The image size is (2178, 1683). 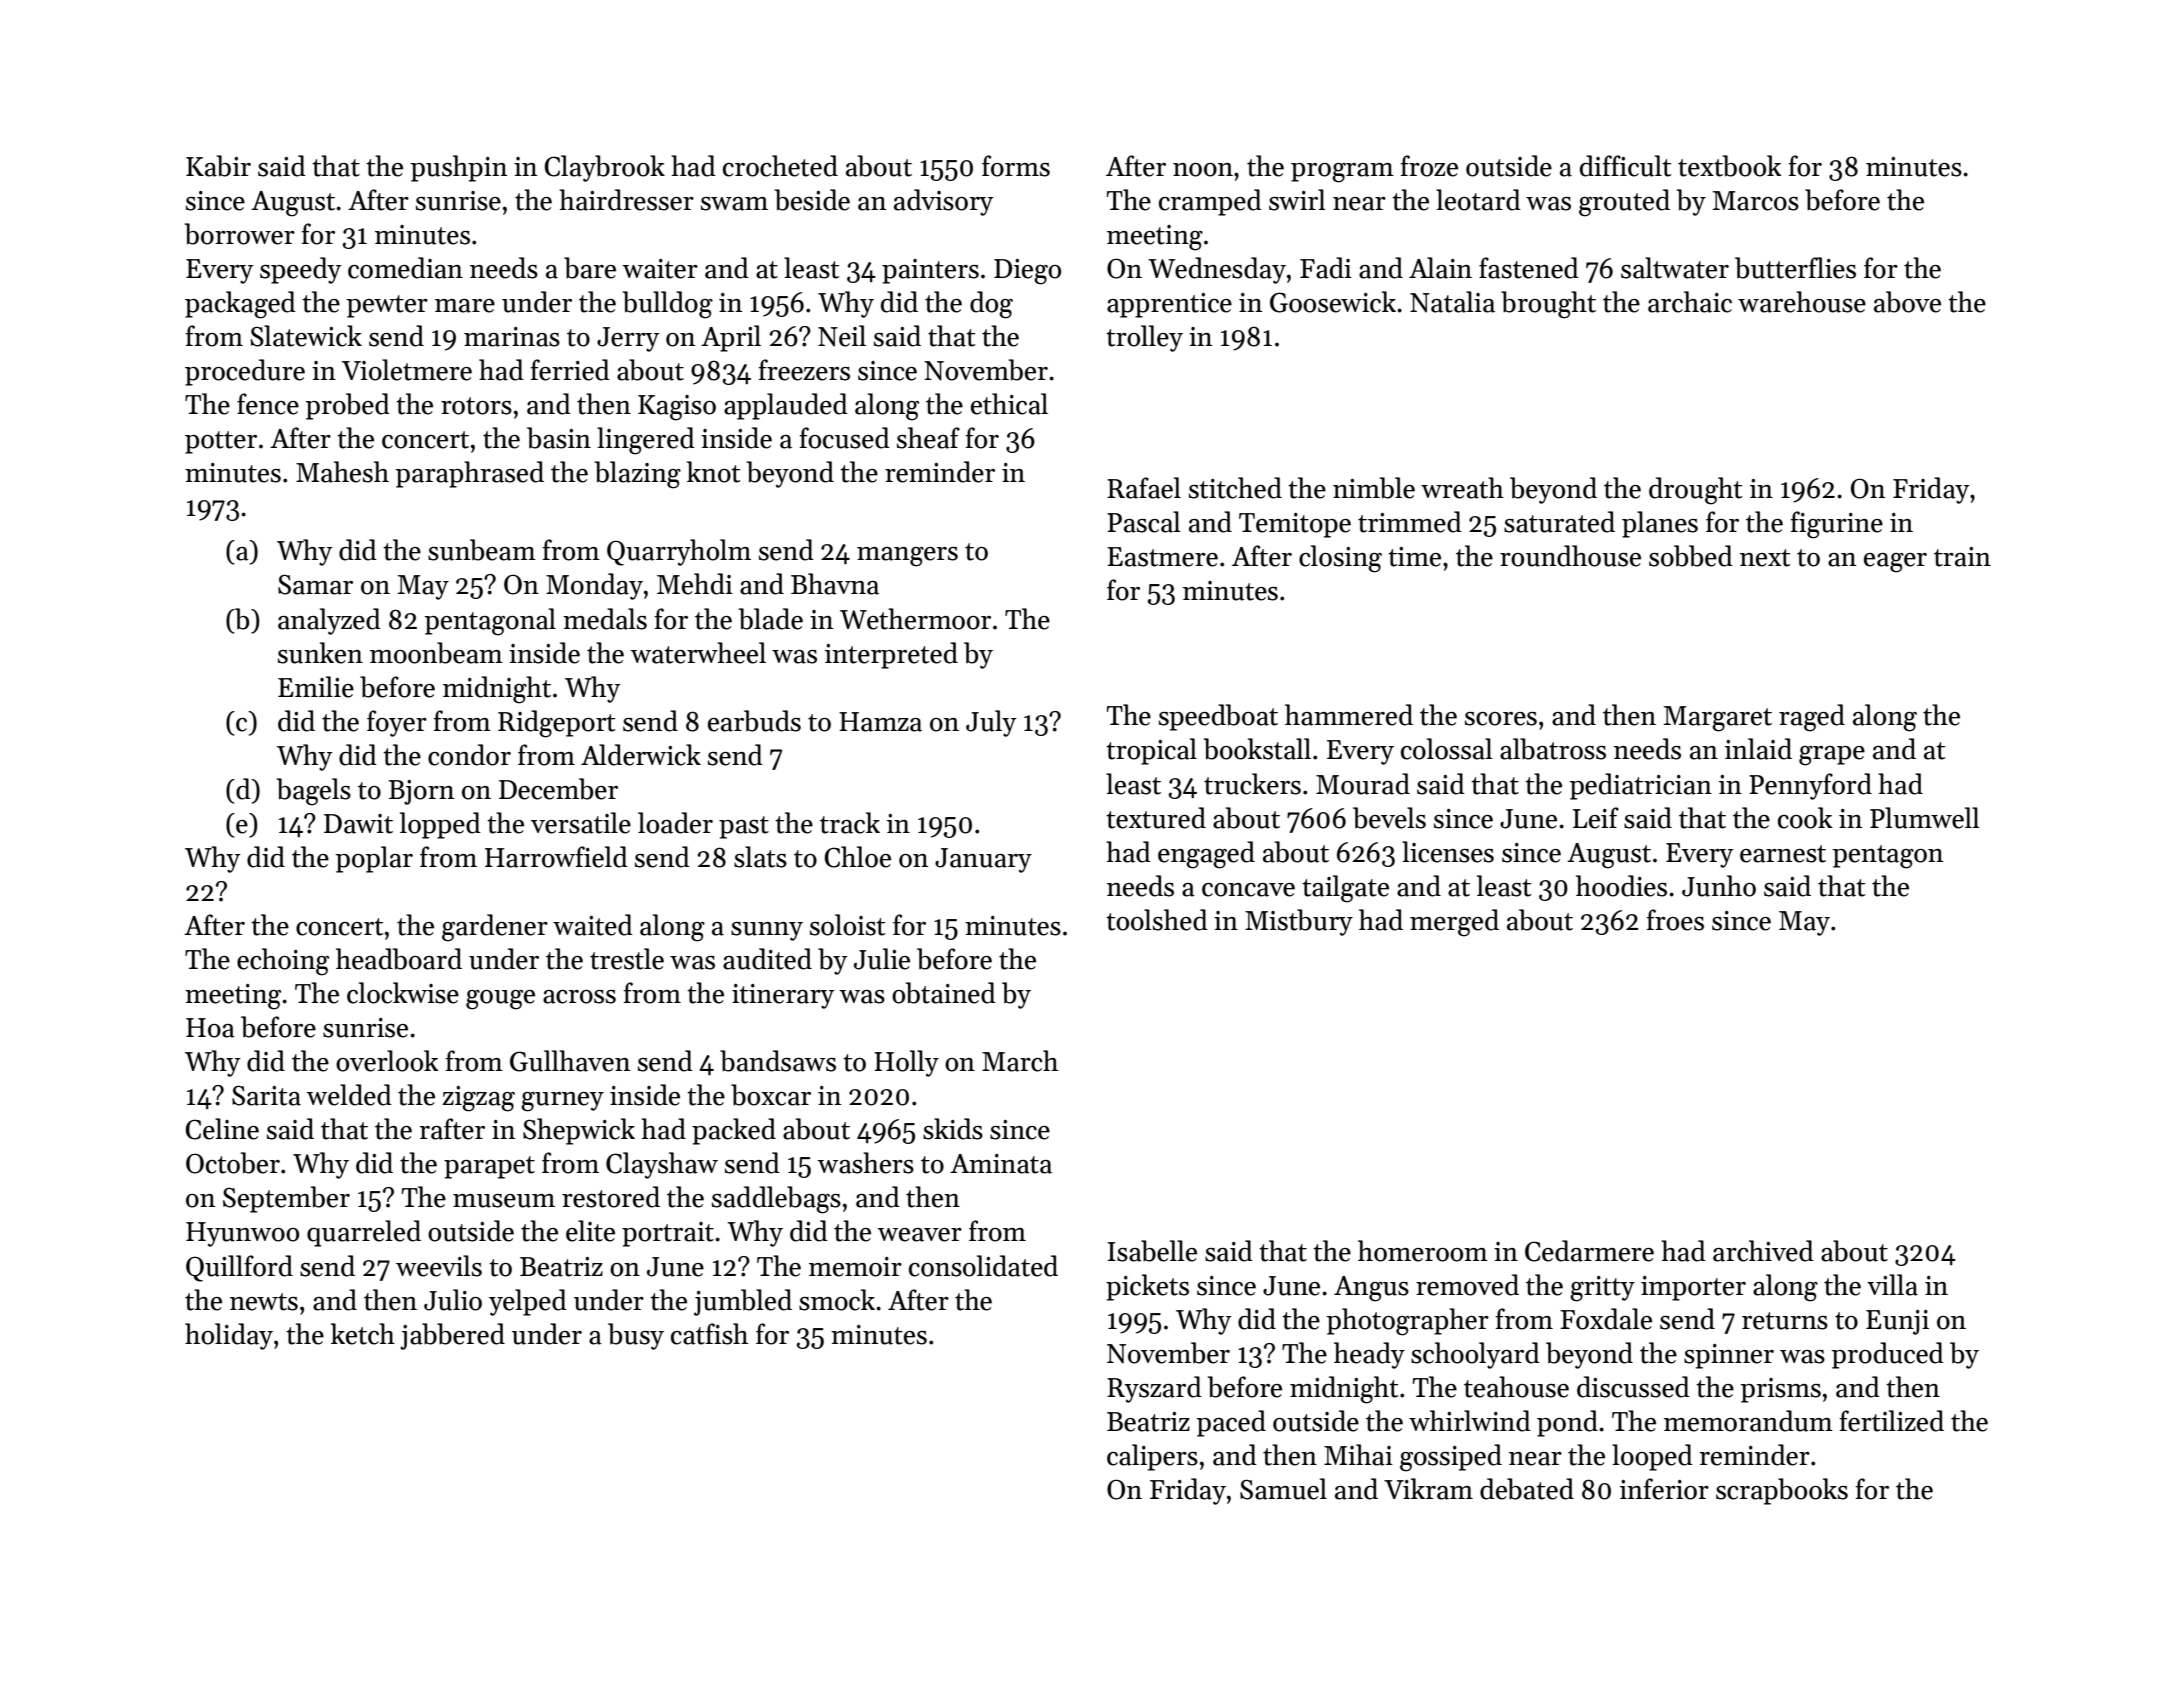 What do you see at coordinates (363, 1334) in the screenshot?
I see `ketch` at bounding box center [363, 1334].
